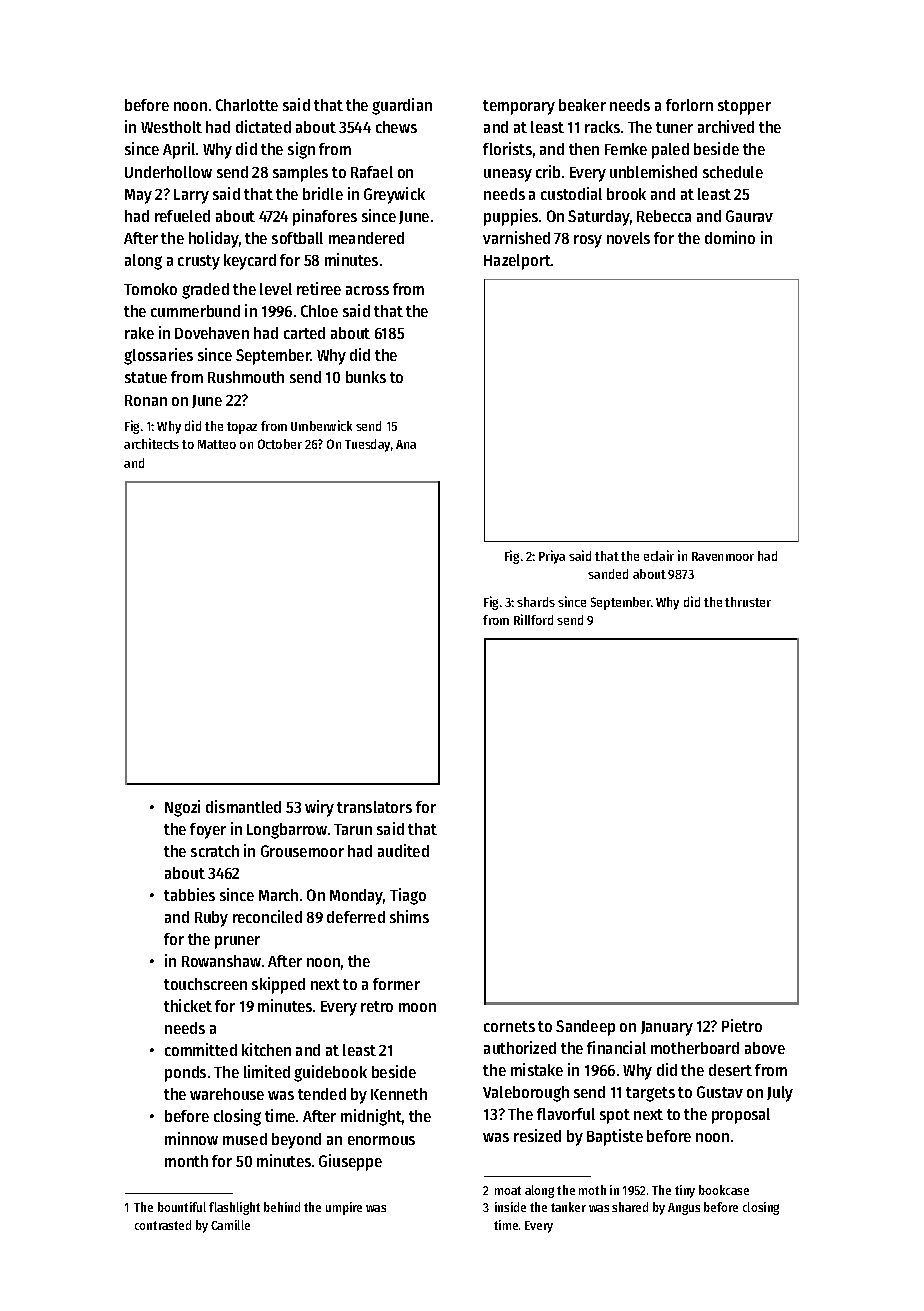 This page has height=1311, width=924. I want to click on minnow, so click(191, 1138).
